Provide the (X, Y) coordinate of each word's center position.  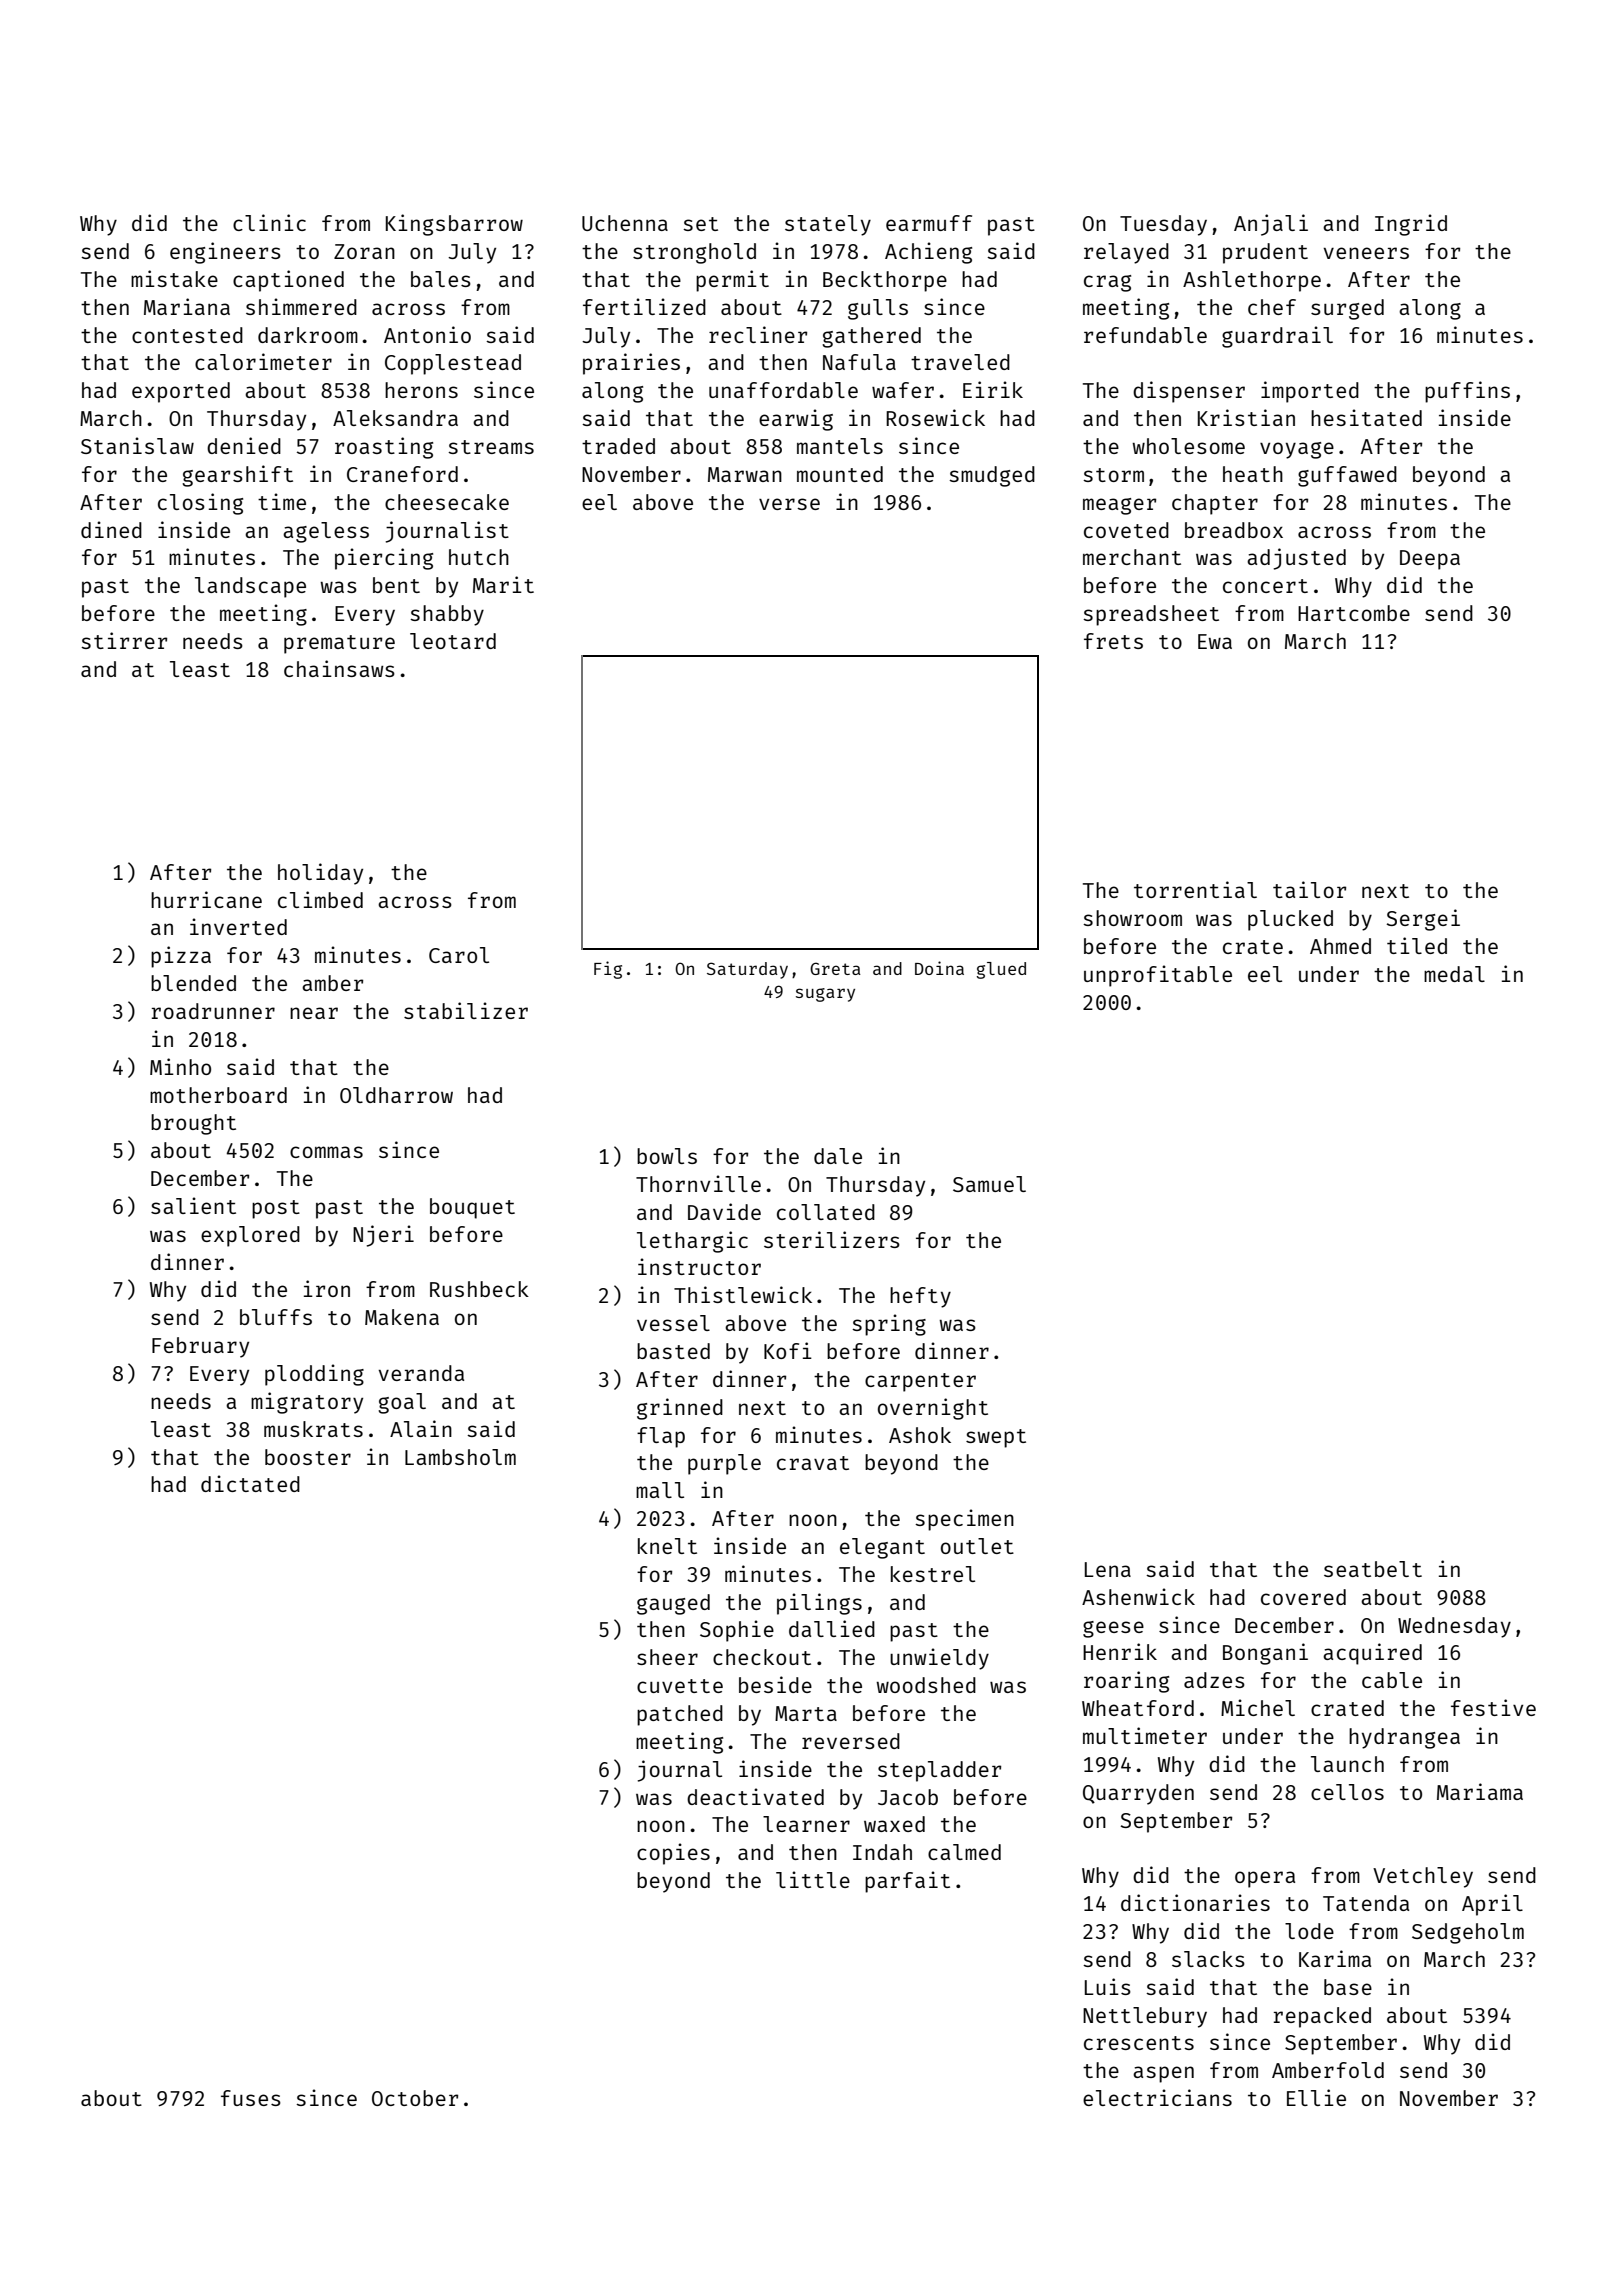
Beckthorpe (885, 281)
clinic (269, 222)
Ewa (1215, 641)
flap (661, 1437)
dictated (250, 1483)
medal (1454, 974)
